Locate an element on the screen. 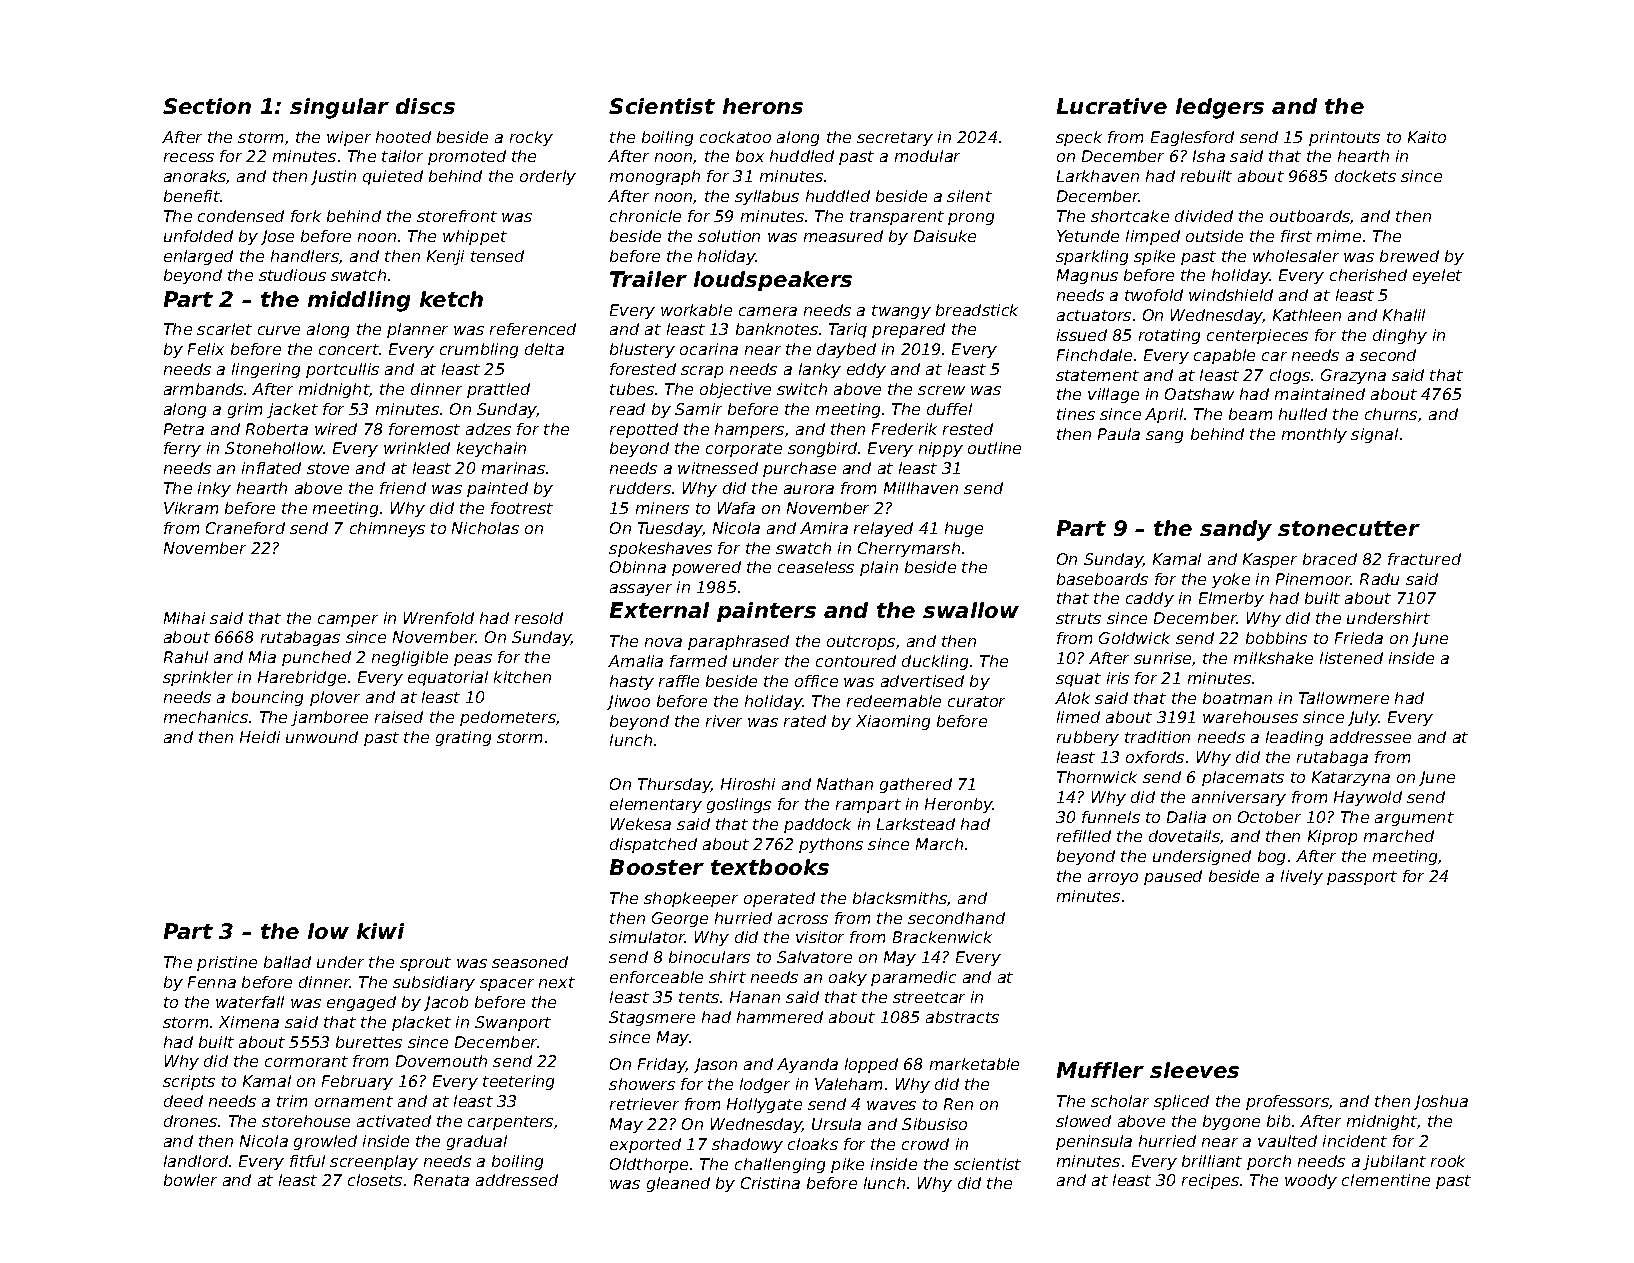 This screenshot has width=1634, height=1263. kiwi is located at coordinates (380, 931).
